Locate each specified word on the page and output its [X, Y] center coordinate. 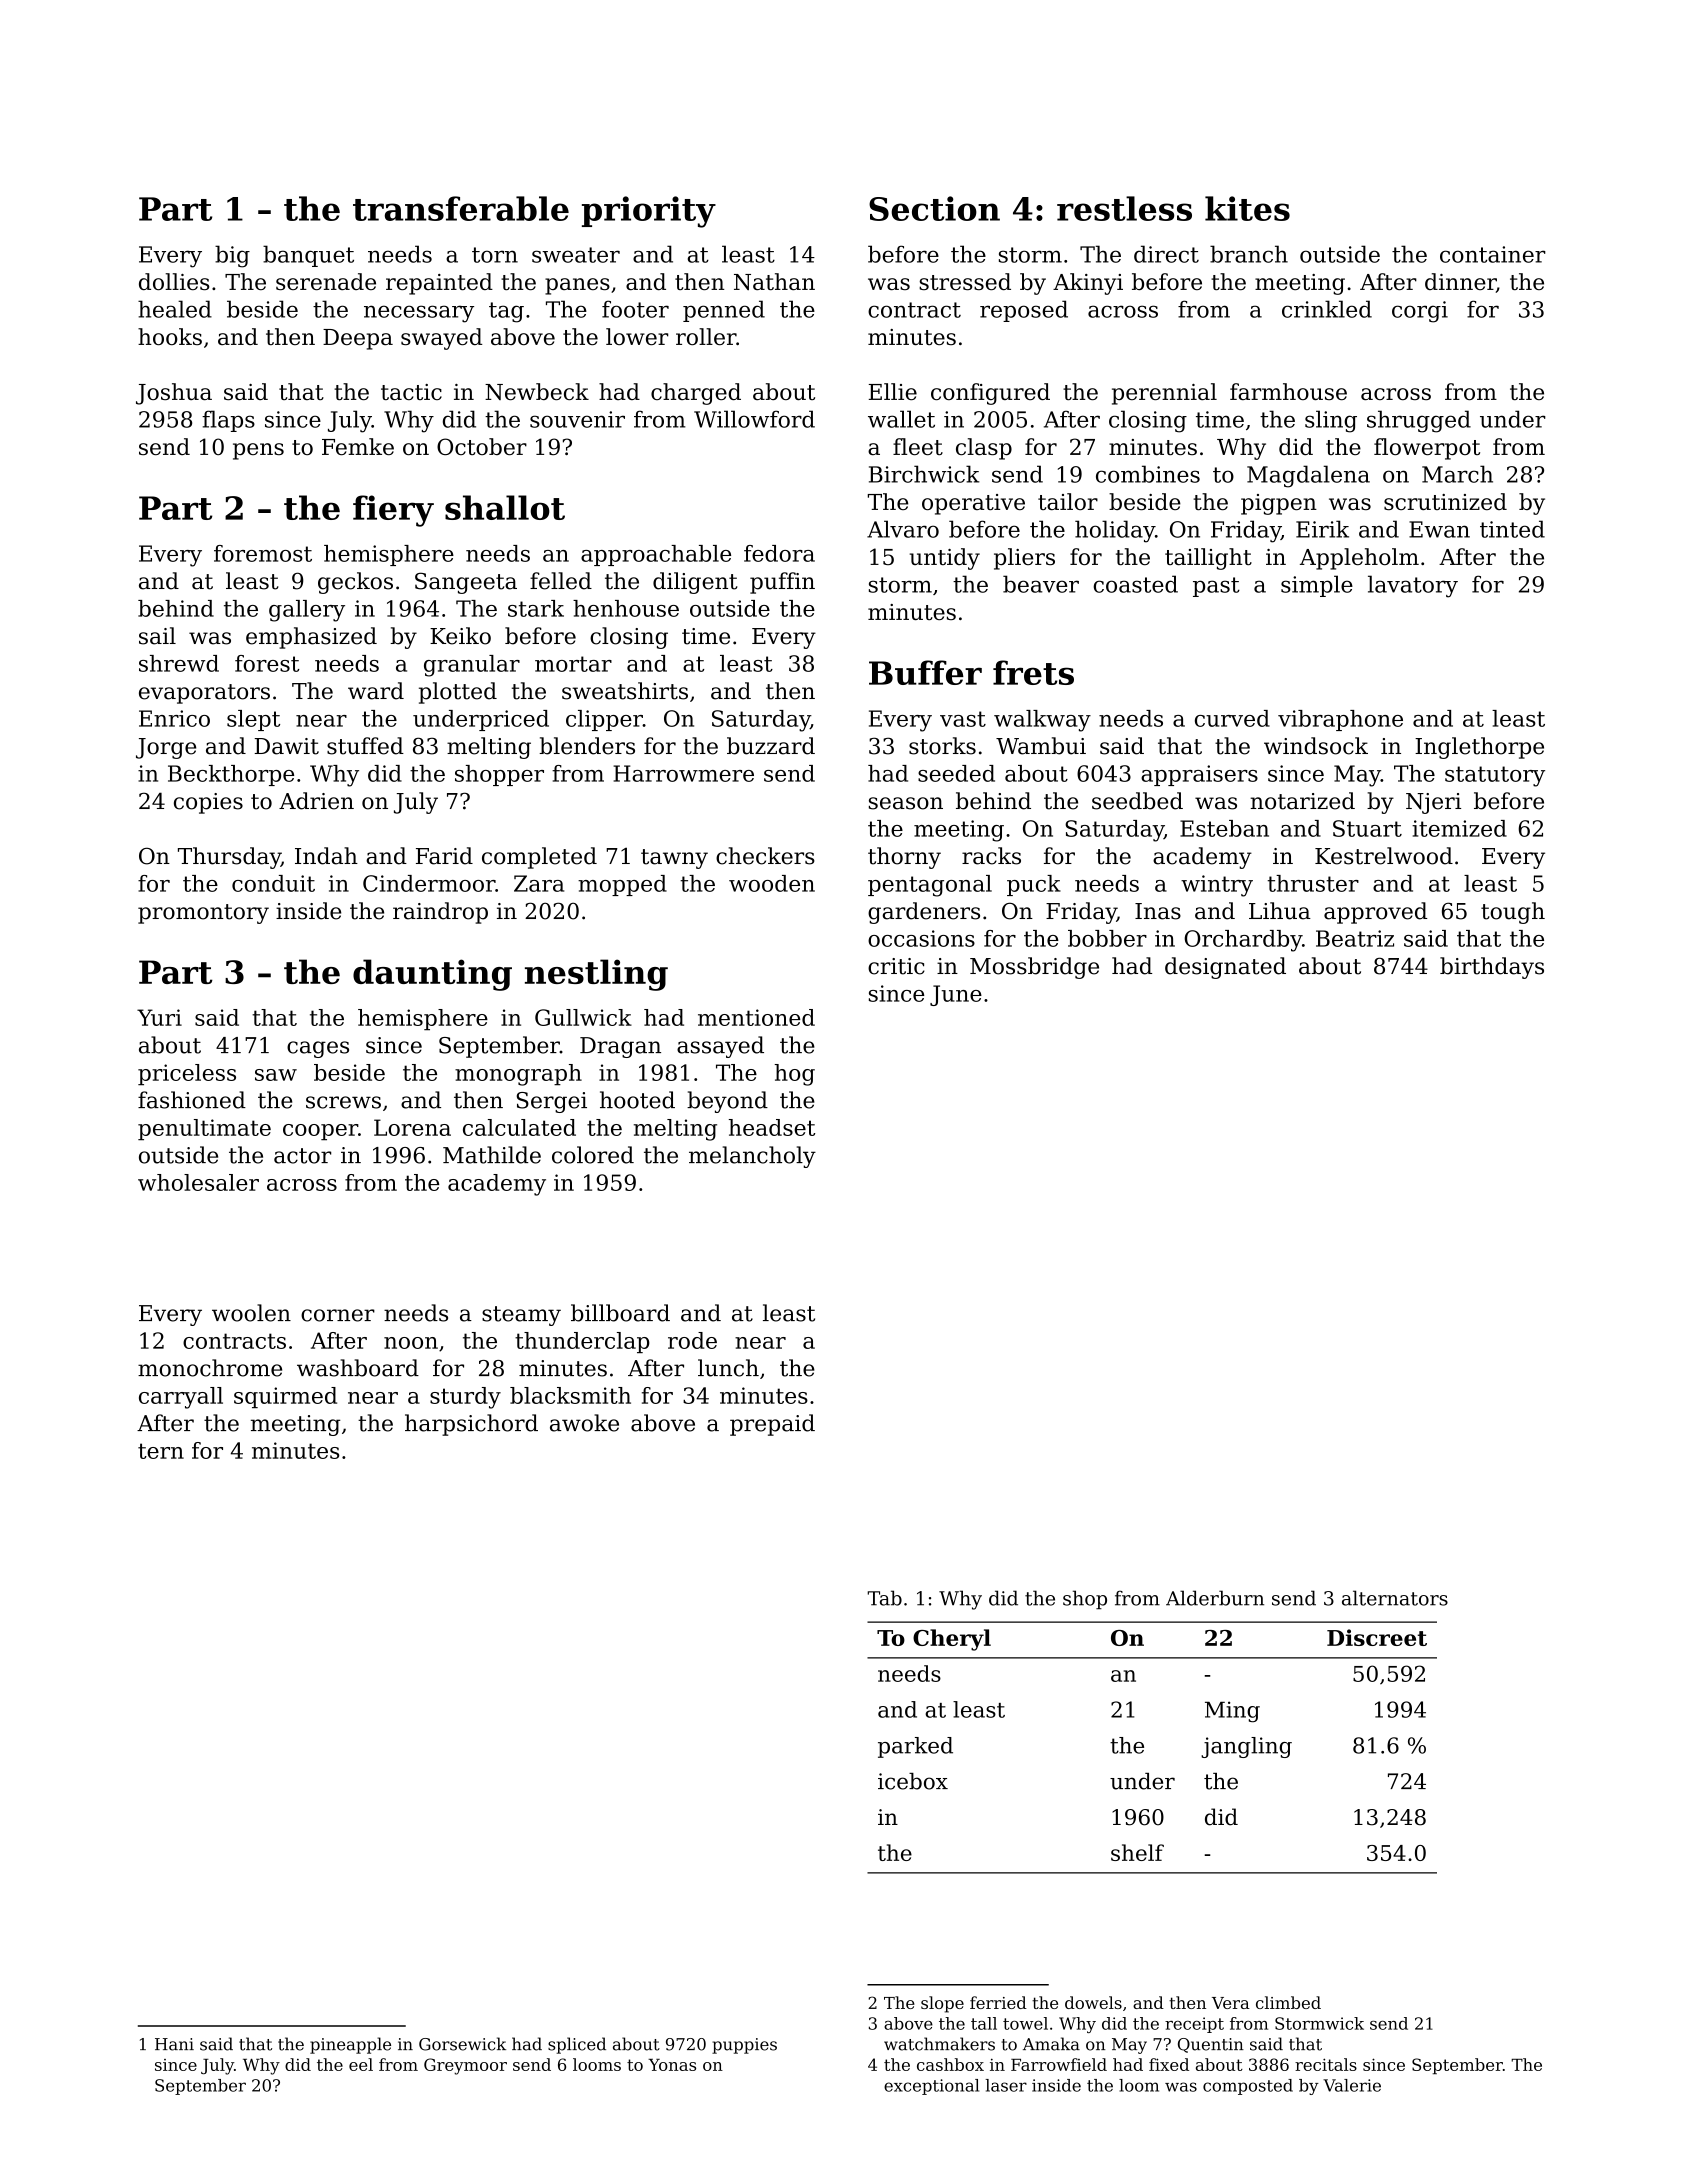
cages [318, 1049]
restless [1124, 208]
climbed [1288, 2002]
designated [1225, 968]
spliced [577, 2045]
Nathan [774, 281]
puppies [744, 2046]
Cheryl [952, 1640]
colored [593, 1155]
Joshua [174, 394]
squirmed [285, 1397]
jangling [1246, 1747]
